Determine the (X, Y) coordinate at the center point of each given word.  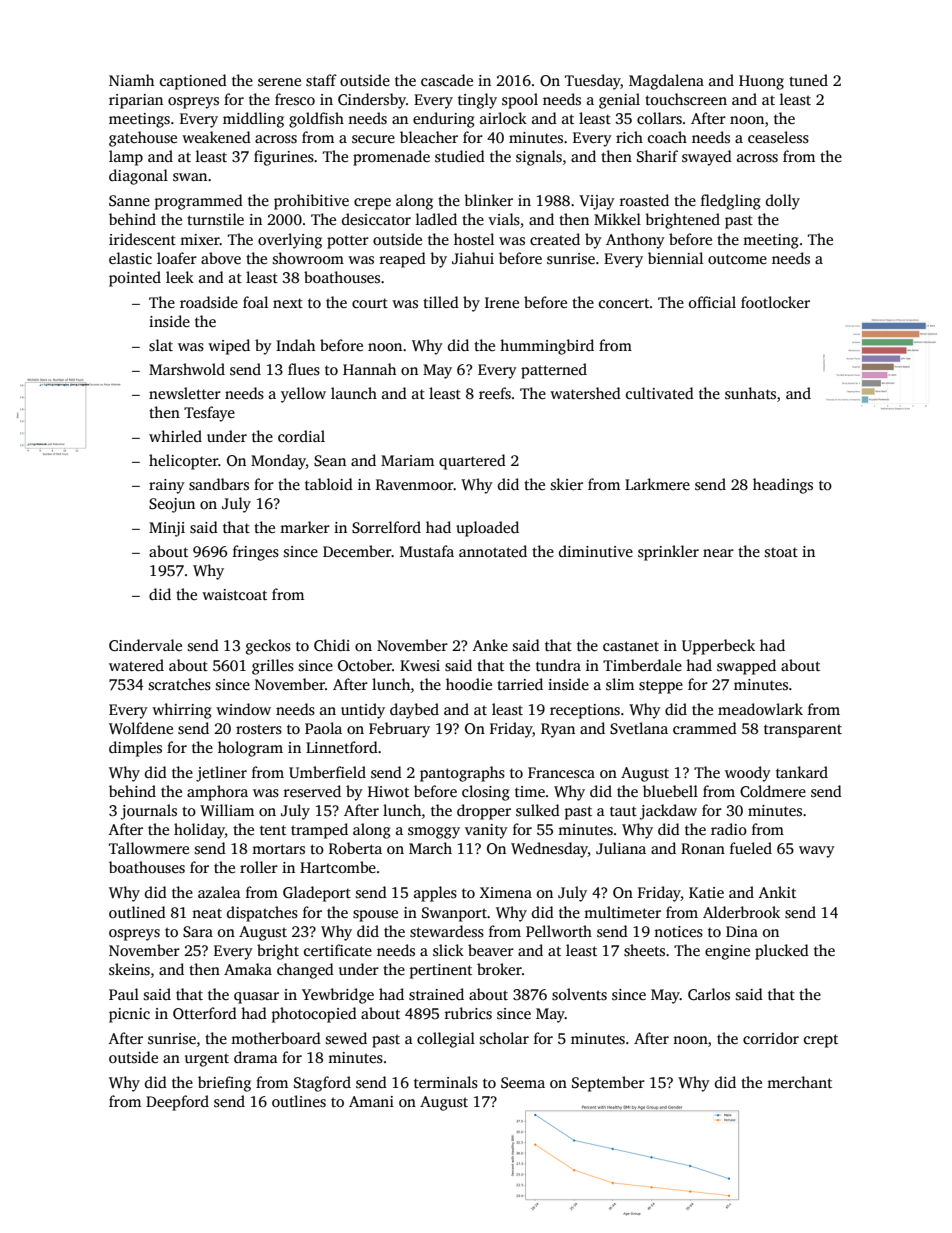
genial (619, 101)
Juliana (621, 848)
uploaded (487, 529)
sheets (644, 950)
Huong (761, 82)
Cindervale (145, 645)
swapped (746, 667)
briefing (224, 1084)
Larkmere (657, 484)
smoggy (434, 833)
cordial (301, 436)
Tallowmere (149, 848)
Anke (490, 645)
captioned (193, 82)
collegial (446, 1040)
